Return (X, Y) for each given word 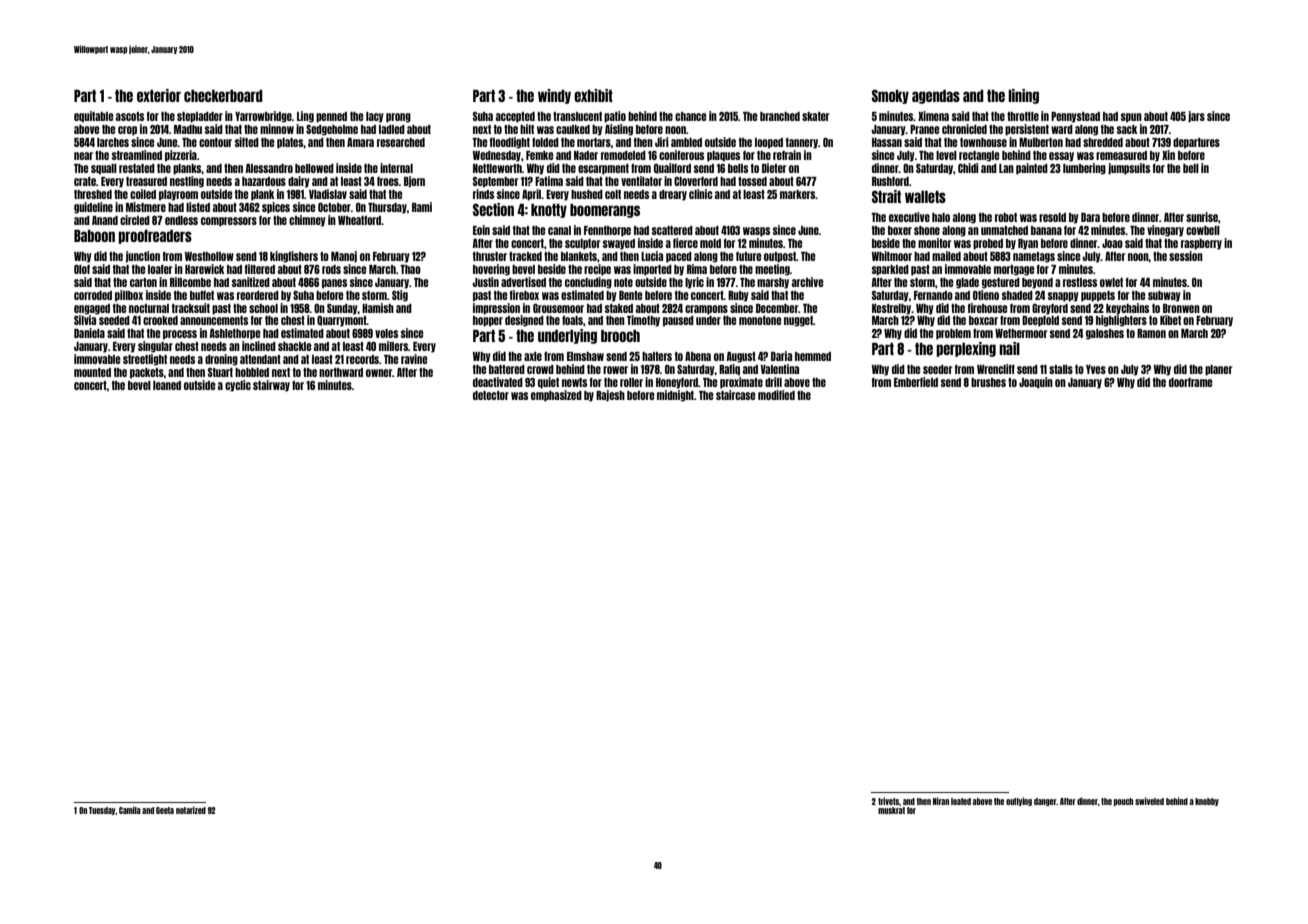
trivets (888, 801)
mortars (594, 142)
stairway (271, 386)
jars (1196, 117)
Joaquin (1036, 383)
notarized (191, 810)
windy (554, 96)
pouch (1123, 802)
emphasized (556, 396)
